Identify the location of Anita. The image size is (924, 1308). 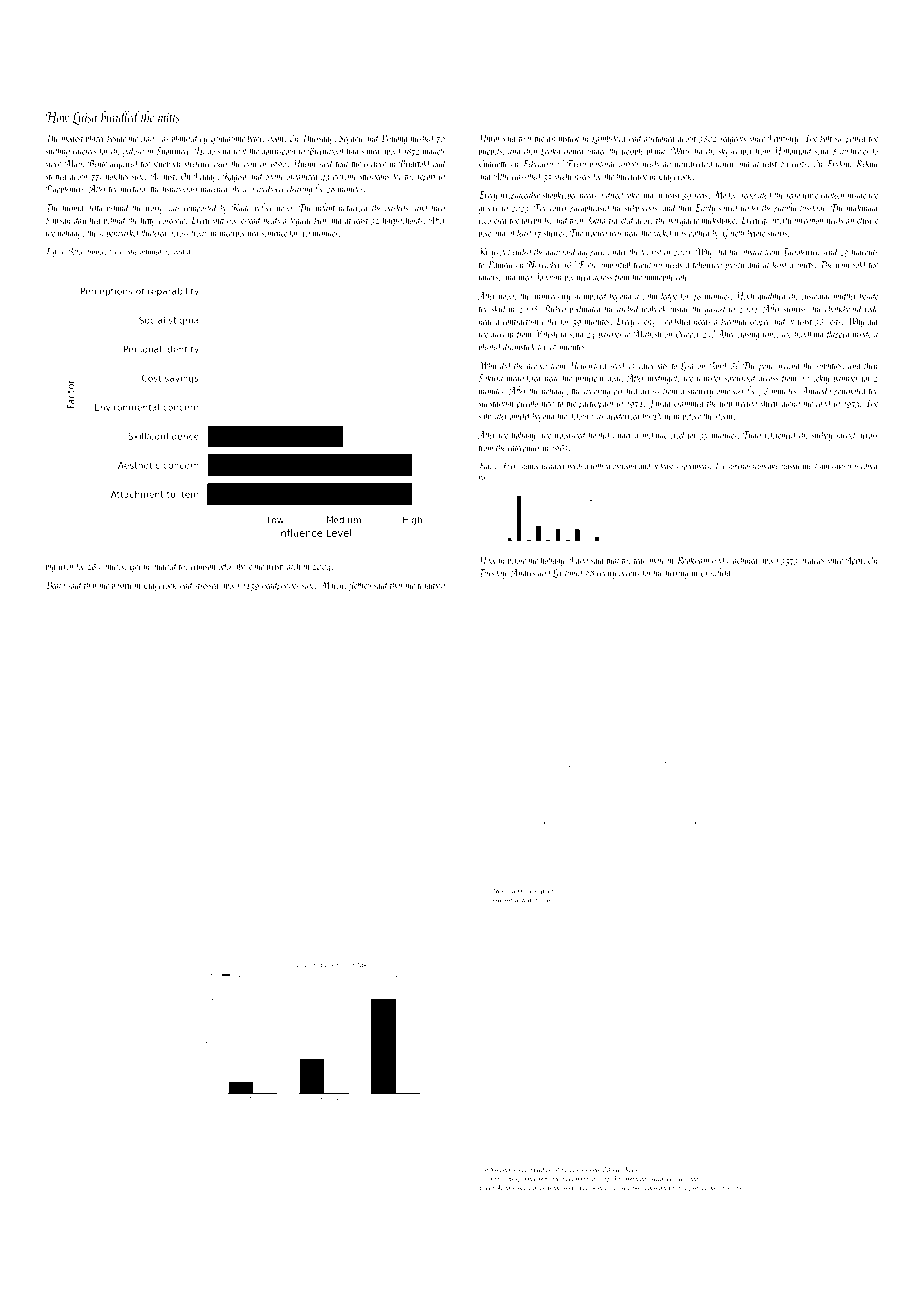
(503, 1188).
